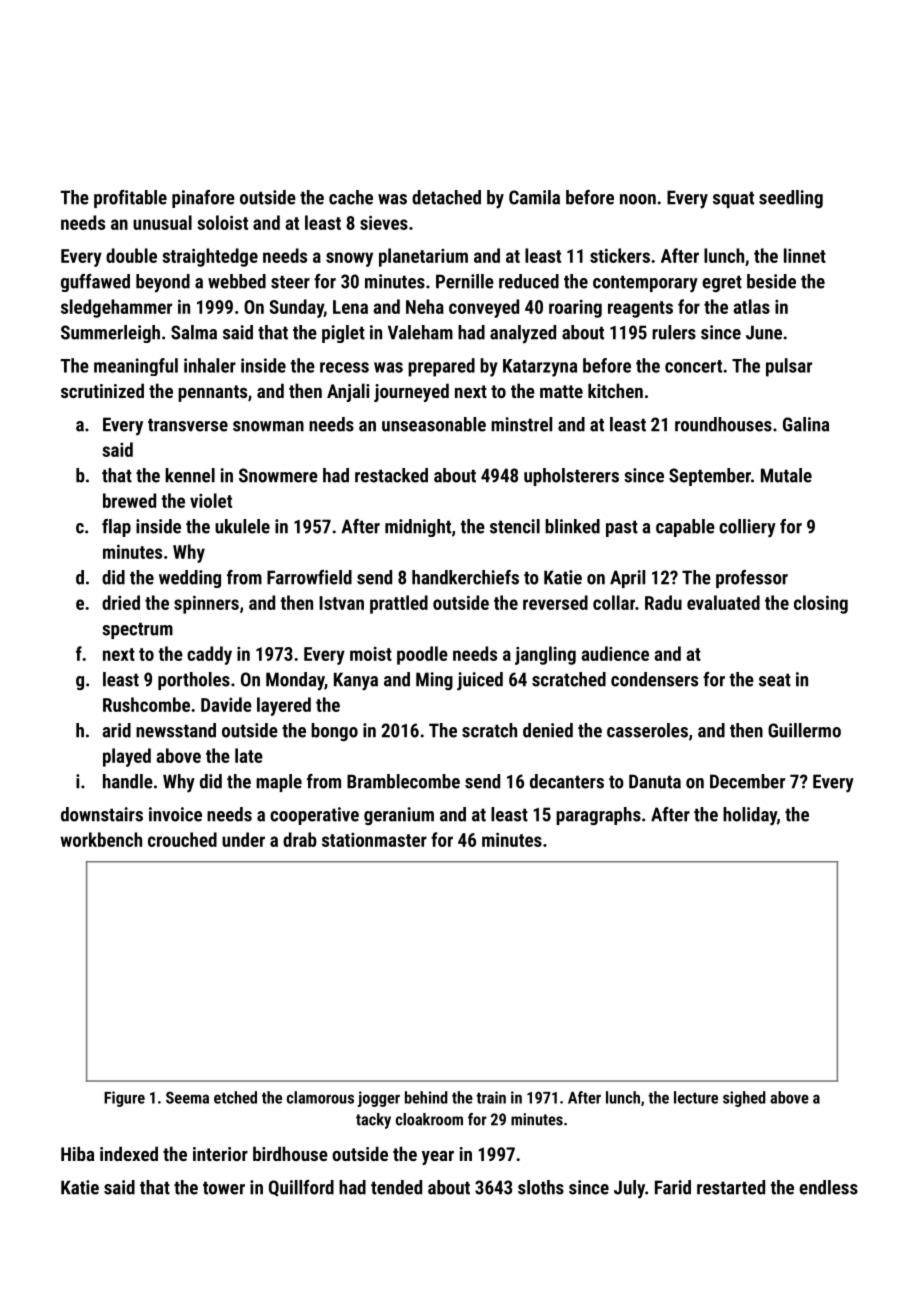  What do you see at coordinates (212, 393) in the image?
I see `pennants` at bounding box center [212, 393].
